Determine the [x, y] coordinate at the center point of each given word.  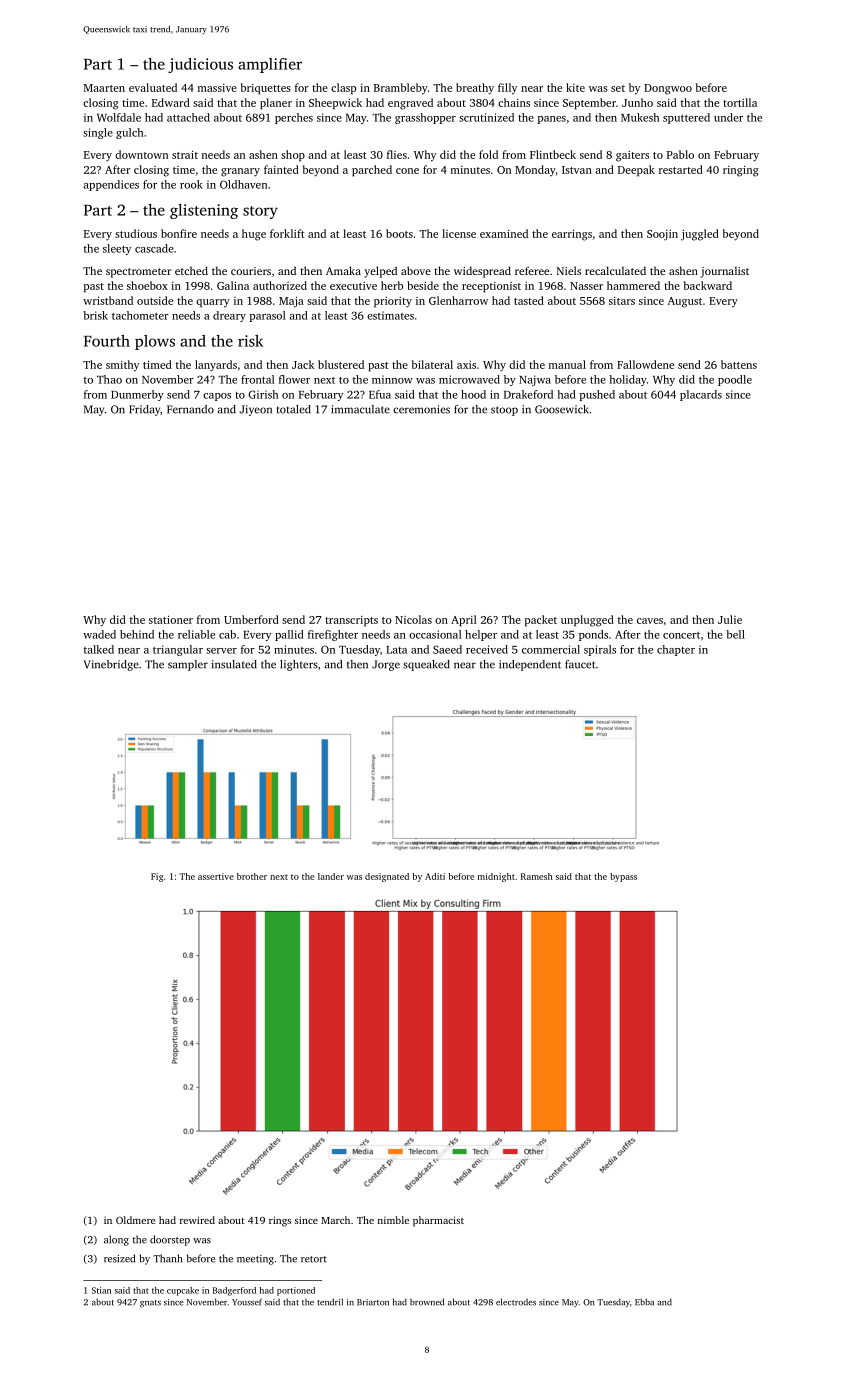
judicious [200, 65]
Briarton [373, 1302]
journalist [724, 272]
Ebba [644, 1302]
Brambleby [401, 88]
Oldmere [135, 1220]
